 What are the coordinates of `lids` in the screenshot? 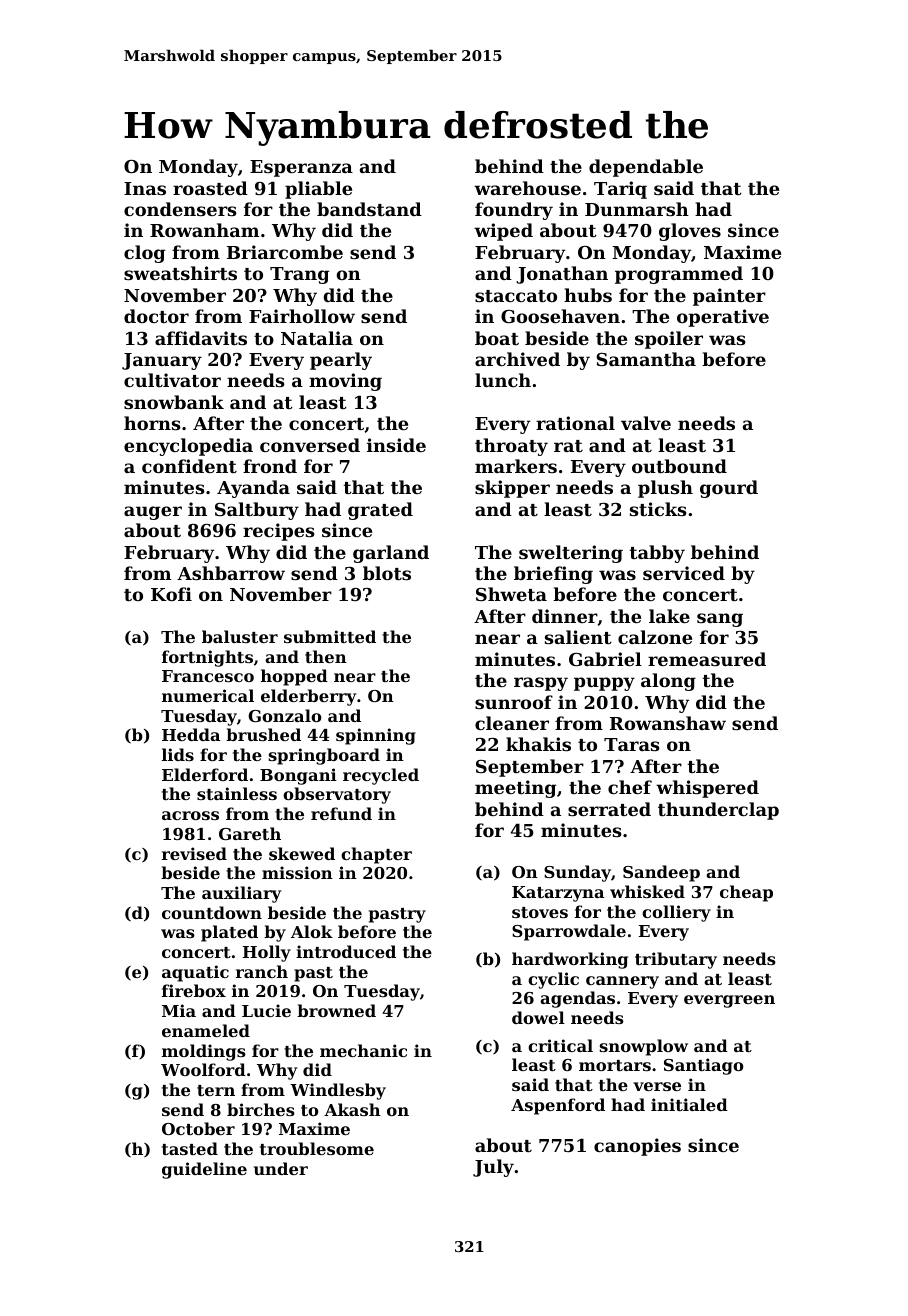 It's located at (178, 754).
